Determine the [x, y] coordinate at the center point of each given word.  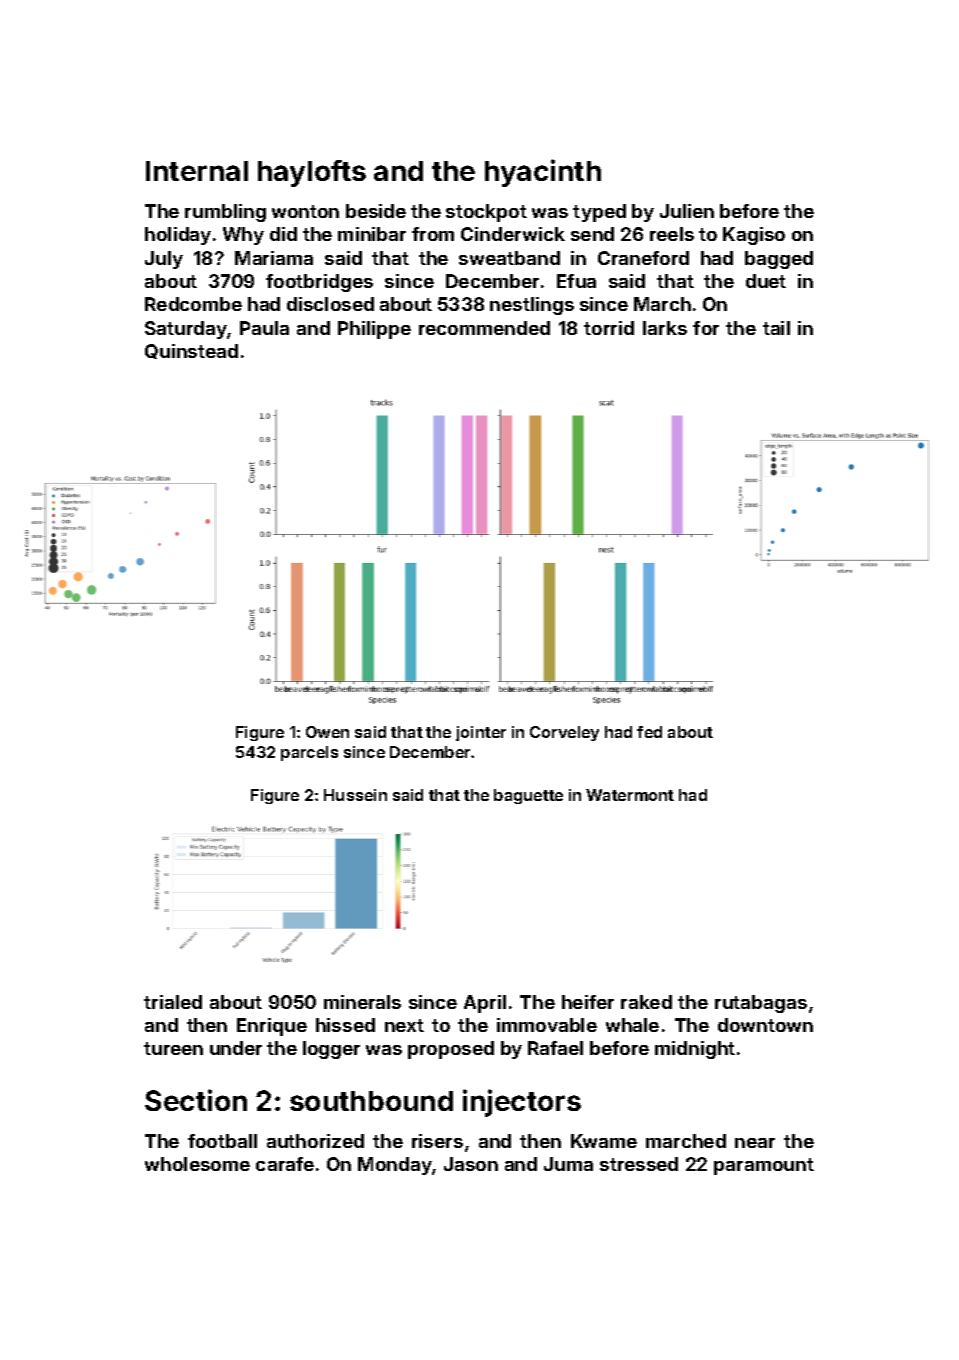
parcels [309, 753]
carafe [285, 1164]
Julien [687, 211]
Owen [327, 732]
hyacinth [543, 173]
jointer [481, 733]
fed [649, 732]
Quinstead [191, 351]
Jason [471, 1164]
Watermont [630, 795]
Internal [197, 171]
